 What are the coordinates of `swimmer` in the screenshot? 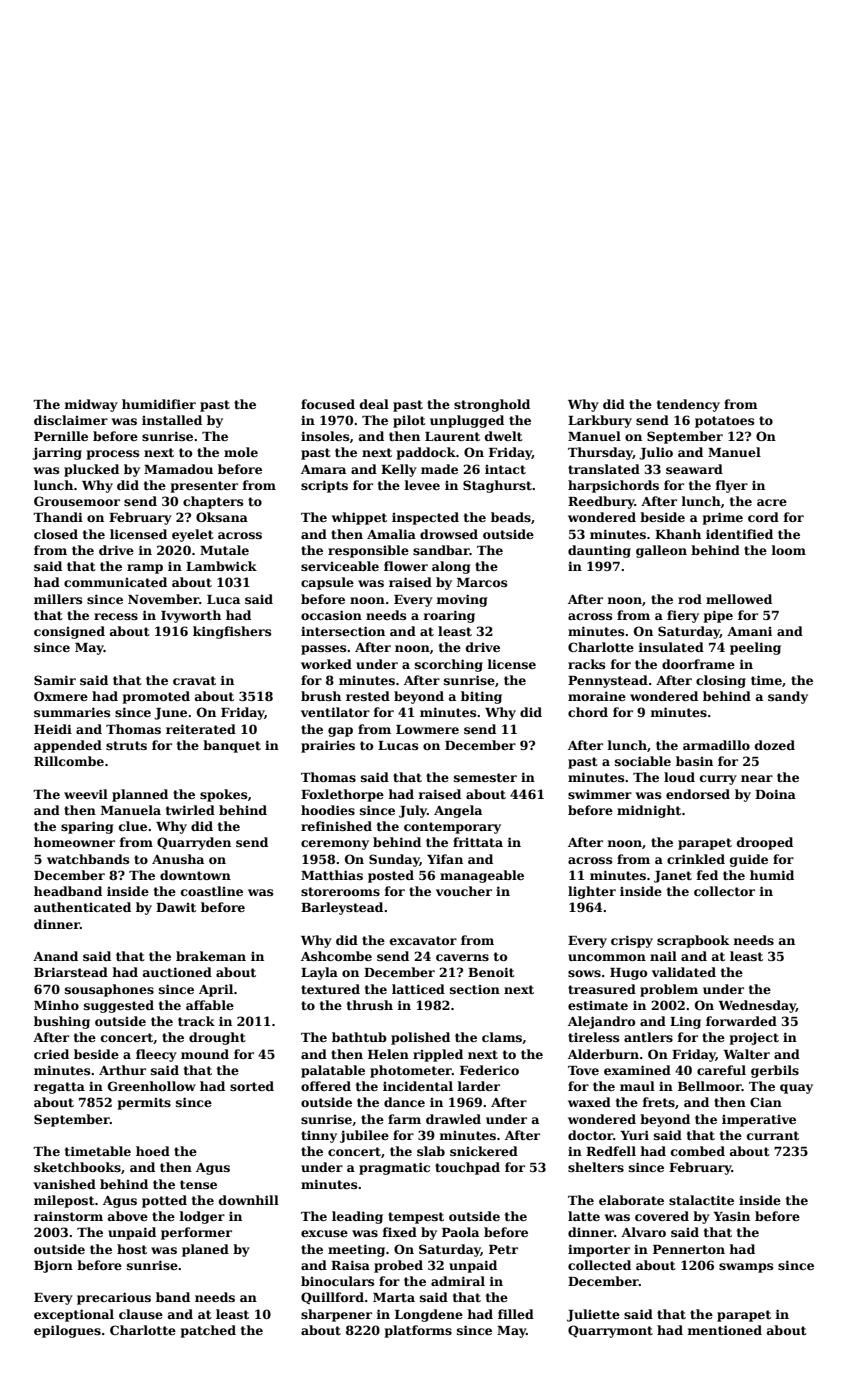 It's located at (600, 794).
